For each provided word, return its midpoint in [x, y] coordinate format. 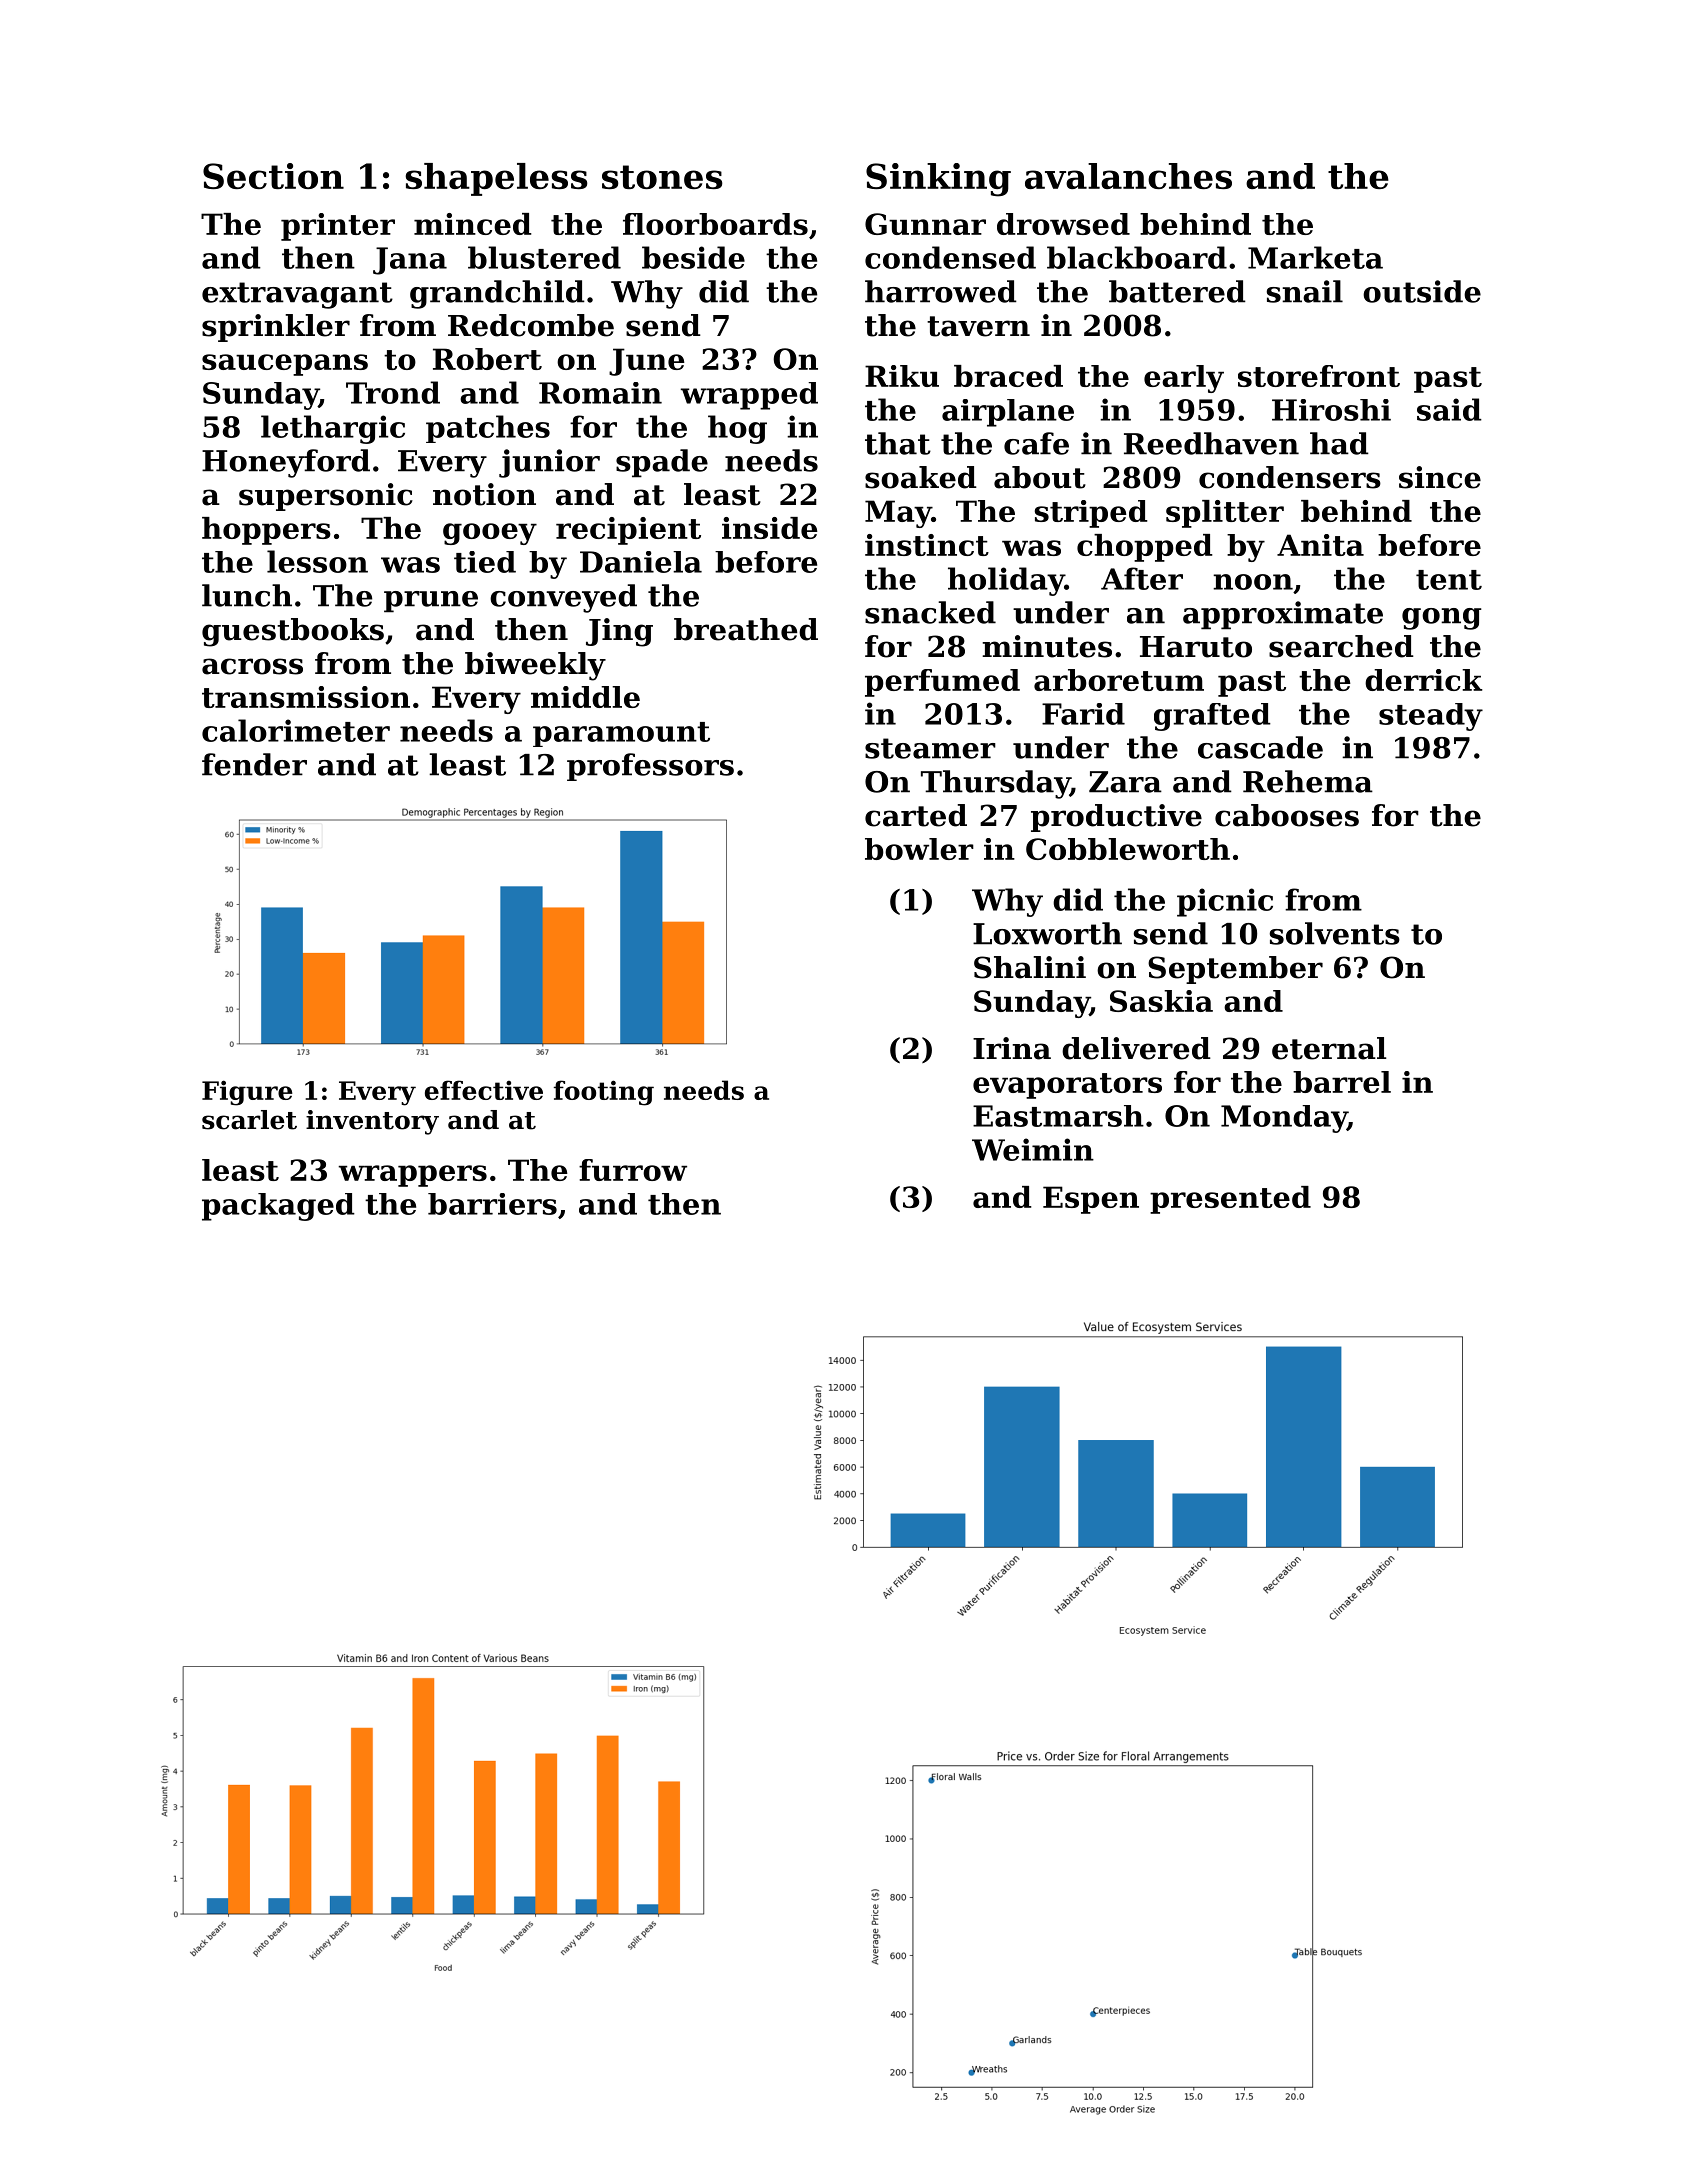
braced [1008, 376]
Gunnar [925, 224]
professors [650, 767]
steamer [930, 748]
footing [604, 1093]
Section [273, 176]
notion [484, 494]
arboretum [1119, 680]
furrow [633, 1170]
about [1040, 477]
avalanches [1128, 176]
